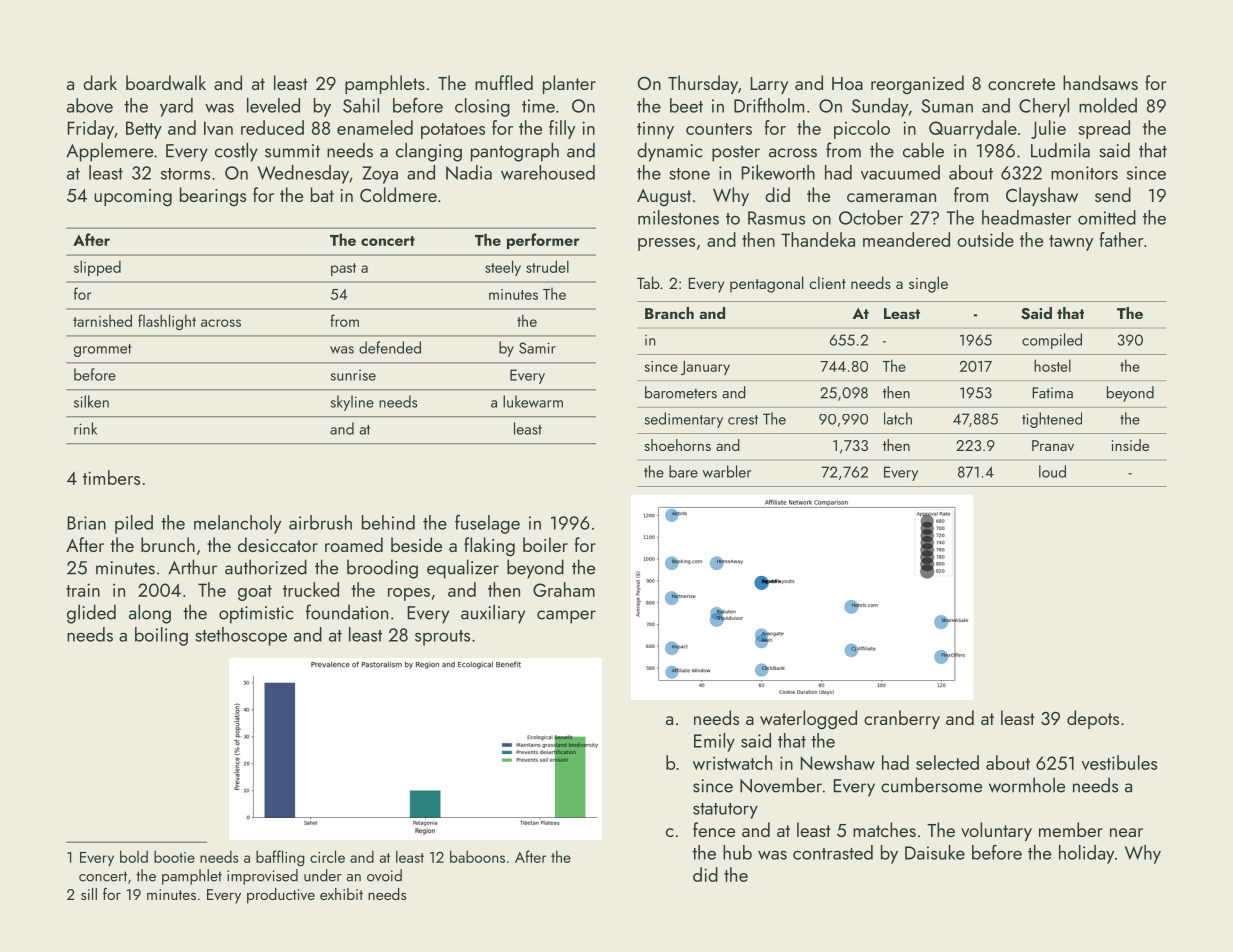  Describe the element at coordinates (213, 197) in the screenshot. I see `bearings` at that location.
